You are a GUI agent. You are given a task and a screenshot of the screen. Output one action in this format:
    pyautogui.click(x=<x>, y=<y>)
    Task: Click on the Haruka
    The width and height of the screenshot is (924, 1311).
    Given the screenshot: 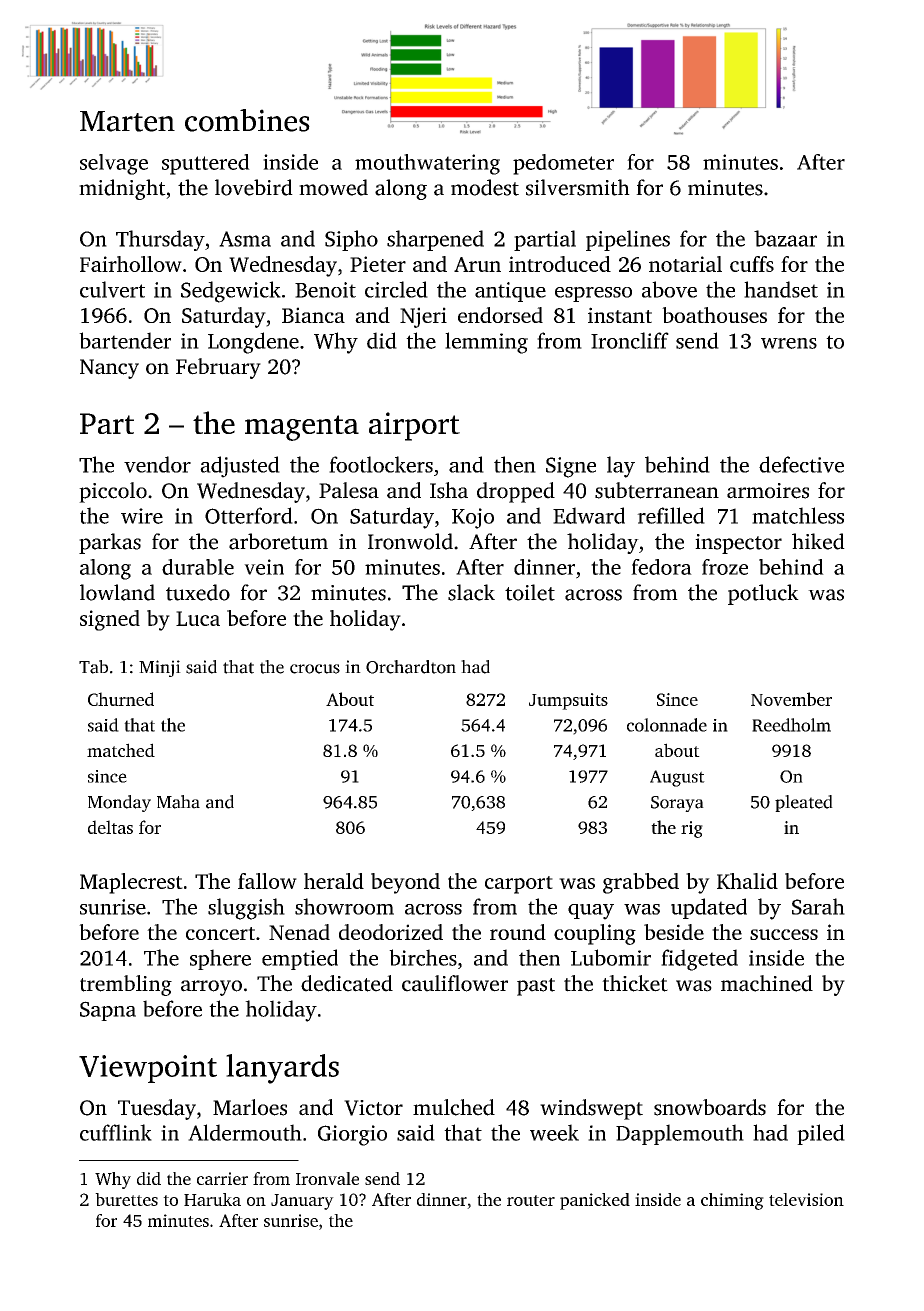 What is the action you would take?
    pyautogui.click(x=212, y=1199)
